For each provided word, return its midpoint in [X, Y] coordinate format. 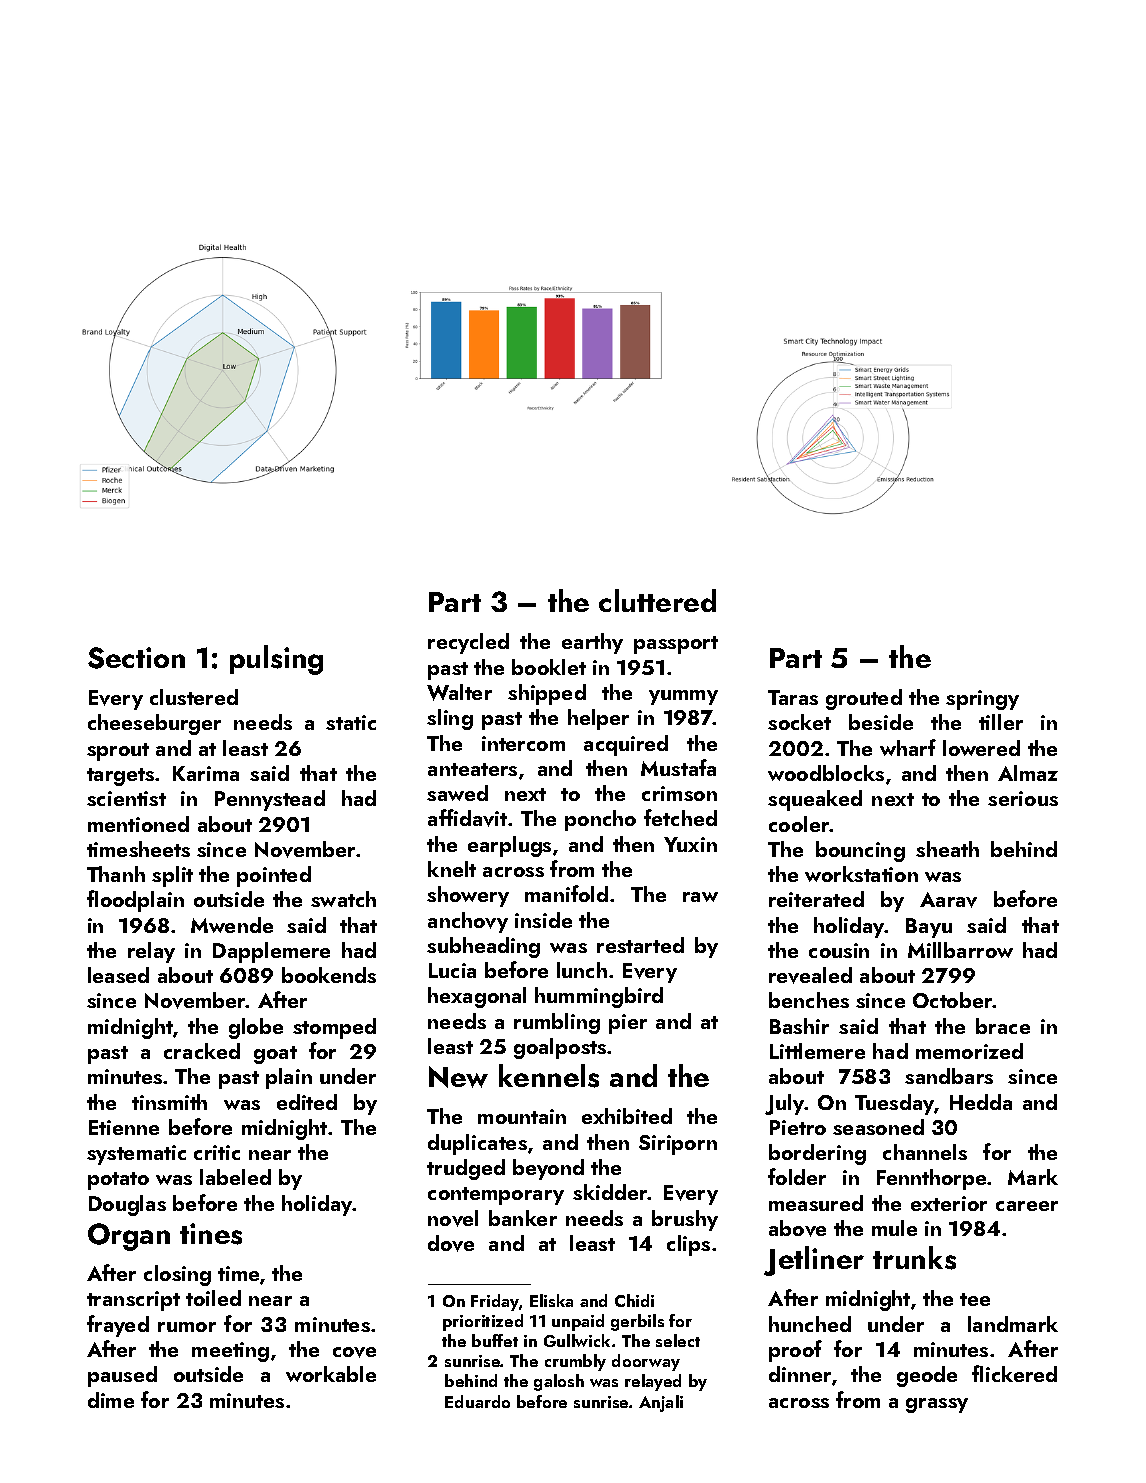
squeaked [815, 800]
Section [136, 658]
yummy [683, 697]
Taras [793, 697]
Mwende [232, 925]
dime [111, 1400]
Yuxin [690, 844]
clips [688, 1245]
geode [927, 1376]
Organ [129, 1237]
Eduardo [477, 1401]
